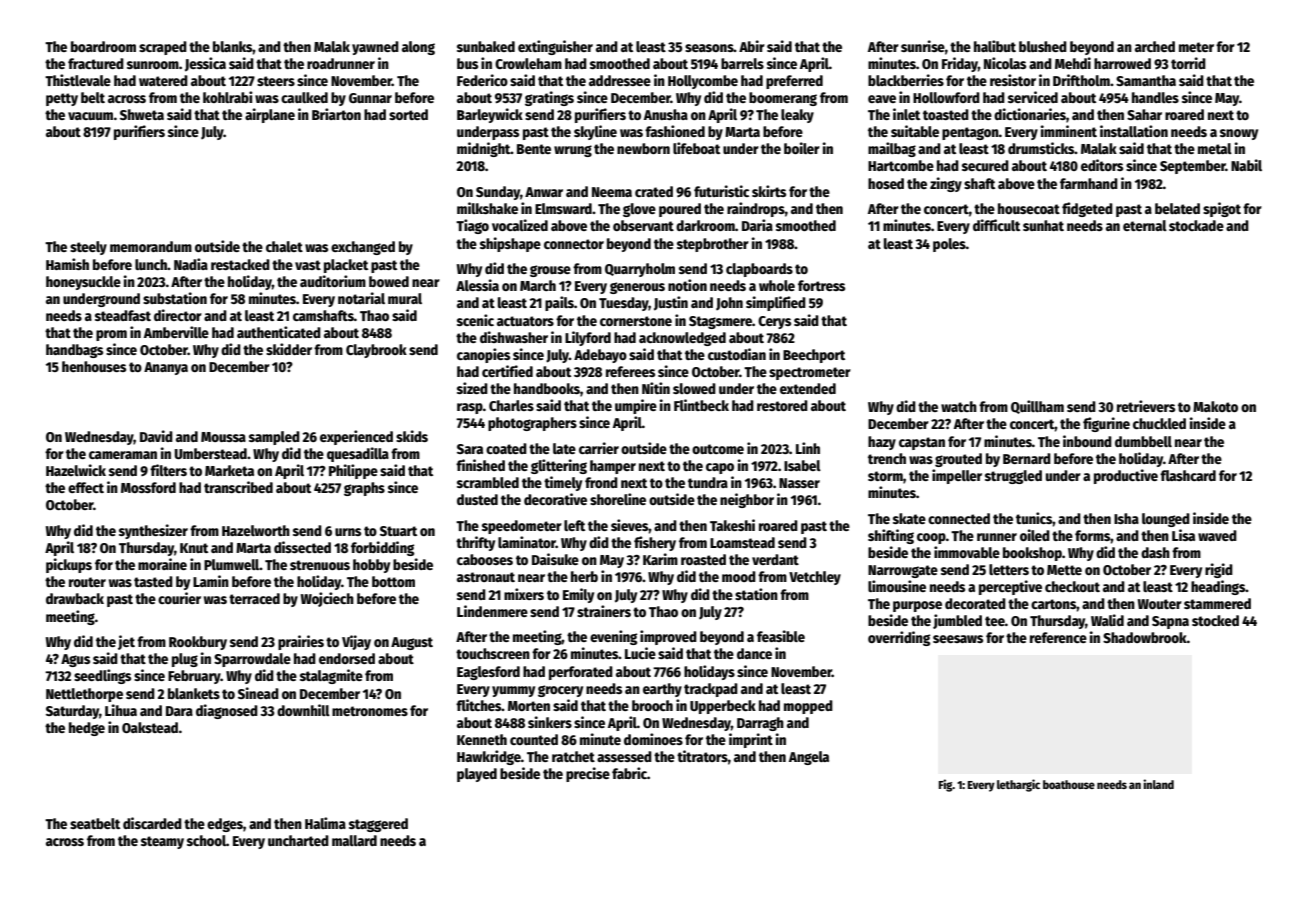 This screenshot has height=924, width=1308. I want to click on Wouter, so click(1160, 604).
